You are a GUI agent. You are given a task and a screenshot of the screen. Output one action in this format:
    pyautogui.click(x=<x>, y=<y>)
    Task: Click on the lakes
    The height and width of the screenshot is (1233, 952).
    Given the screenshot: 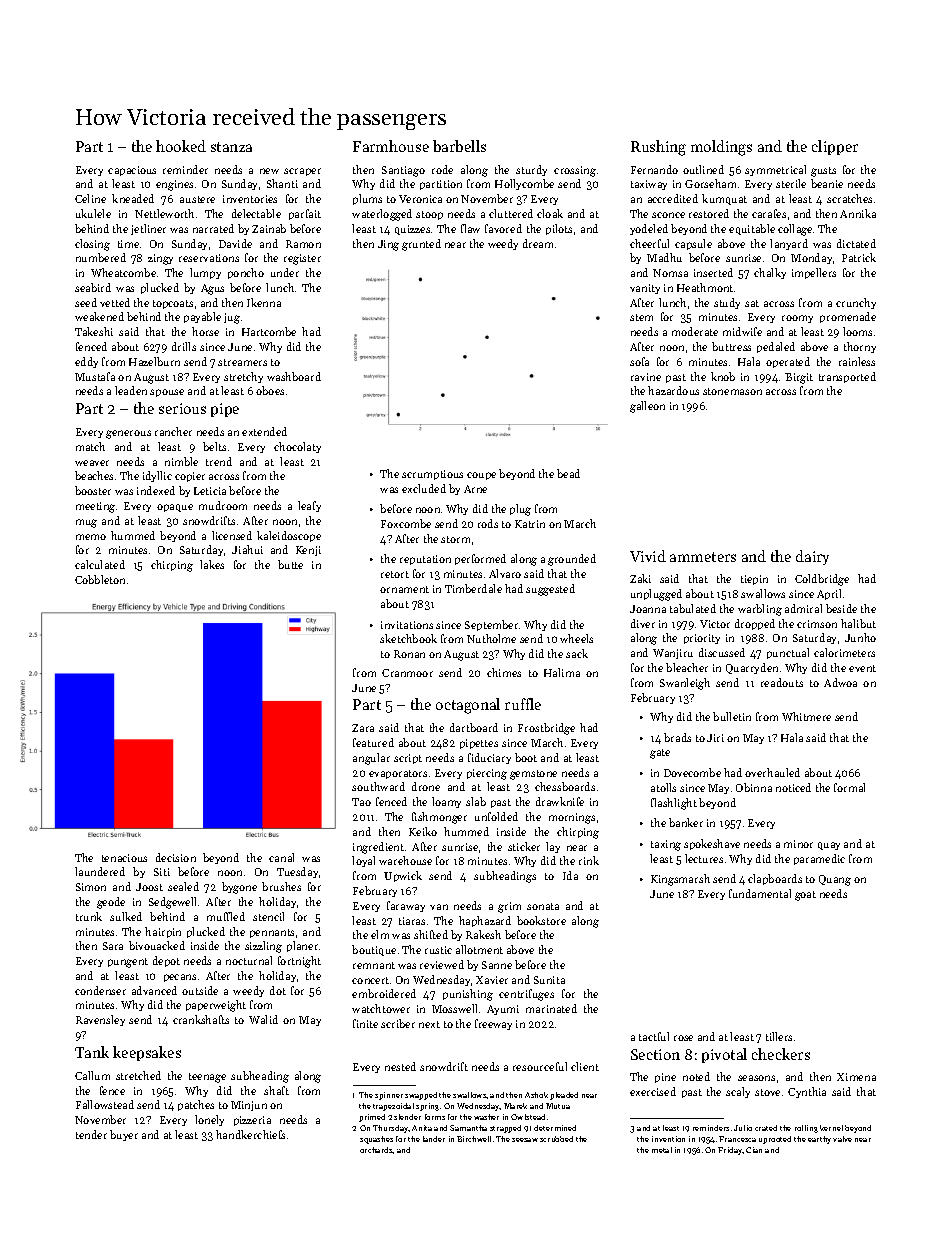 What is the action you would take?
    pyautogui.click(x=212, y=564)
